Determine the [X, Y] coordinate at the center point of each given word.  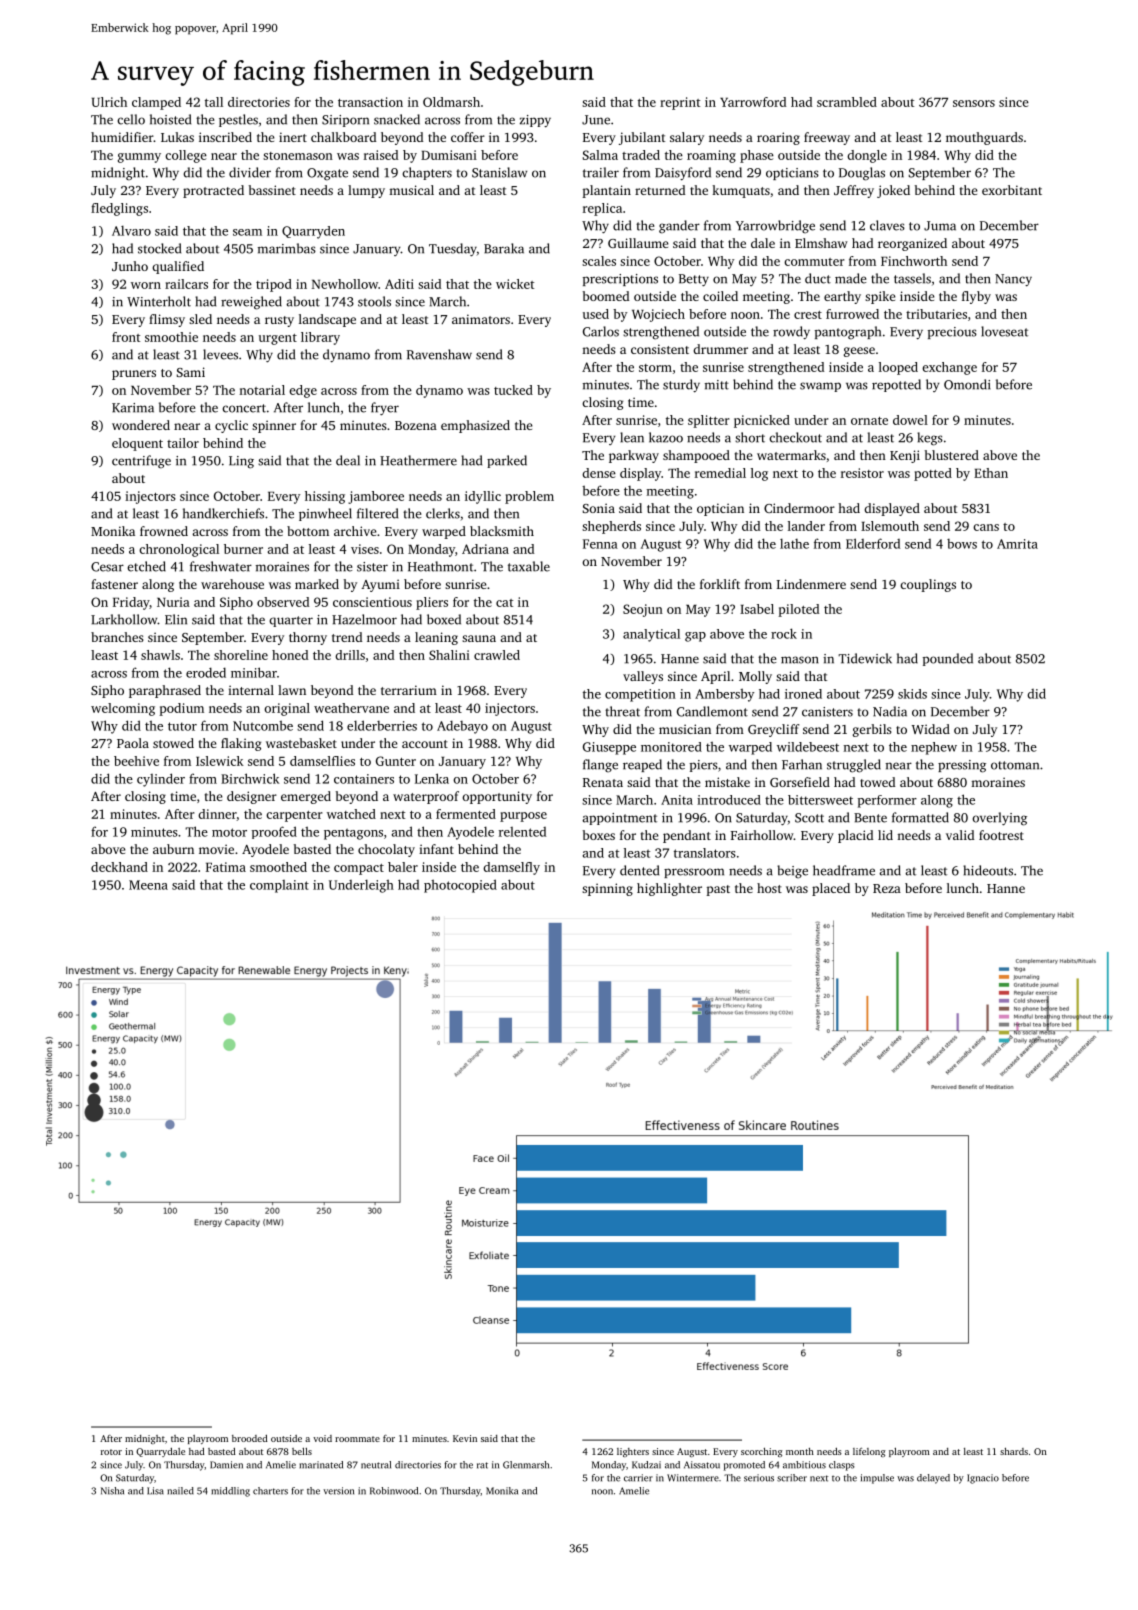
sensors [974, 103]
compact [359, 869]
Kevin [465, 1438]
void [322, 1438]
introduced [729, 800]
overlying [1000, 819]
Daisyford [683, 173]
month [800, 1451]
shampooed [696, 456]
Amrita [1017, 544]
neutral [376, 1465]
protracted [213, 191]
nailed [181, 1491]
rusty [279, 321]
